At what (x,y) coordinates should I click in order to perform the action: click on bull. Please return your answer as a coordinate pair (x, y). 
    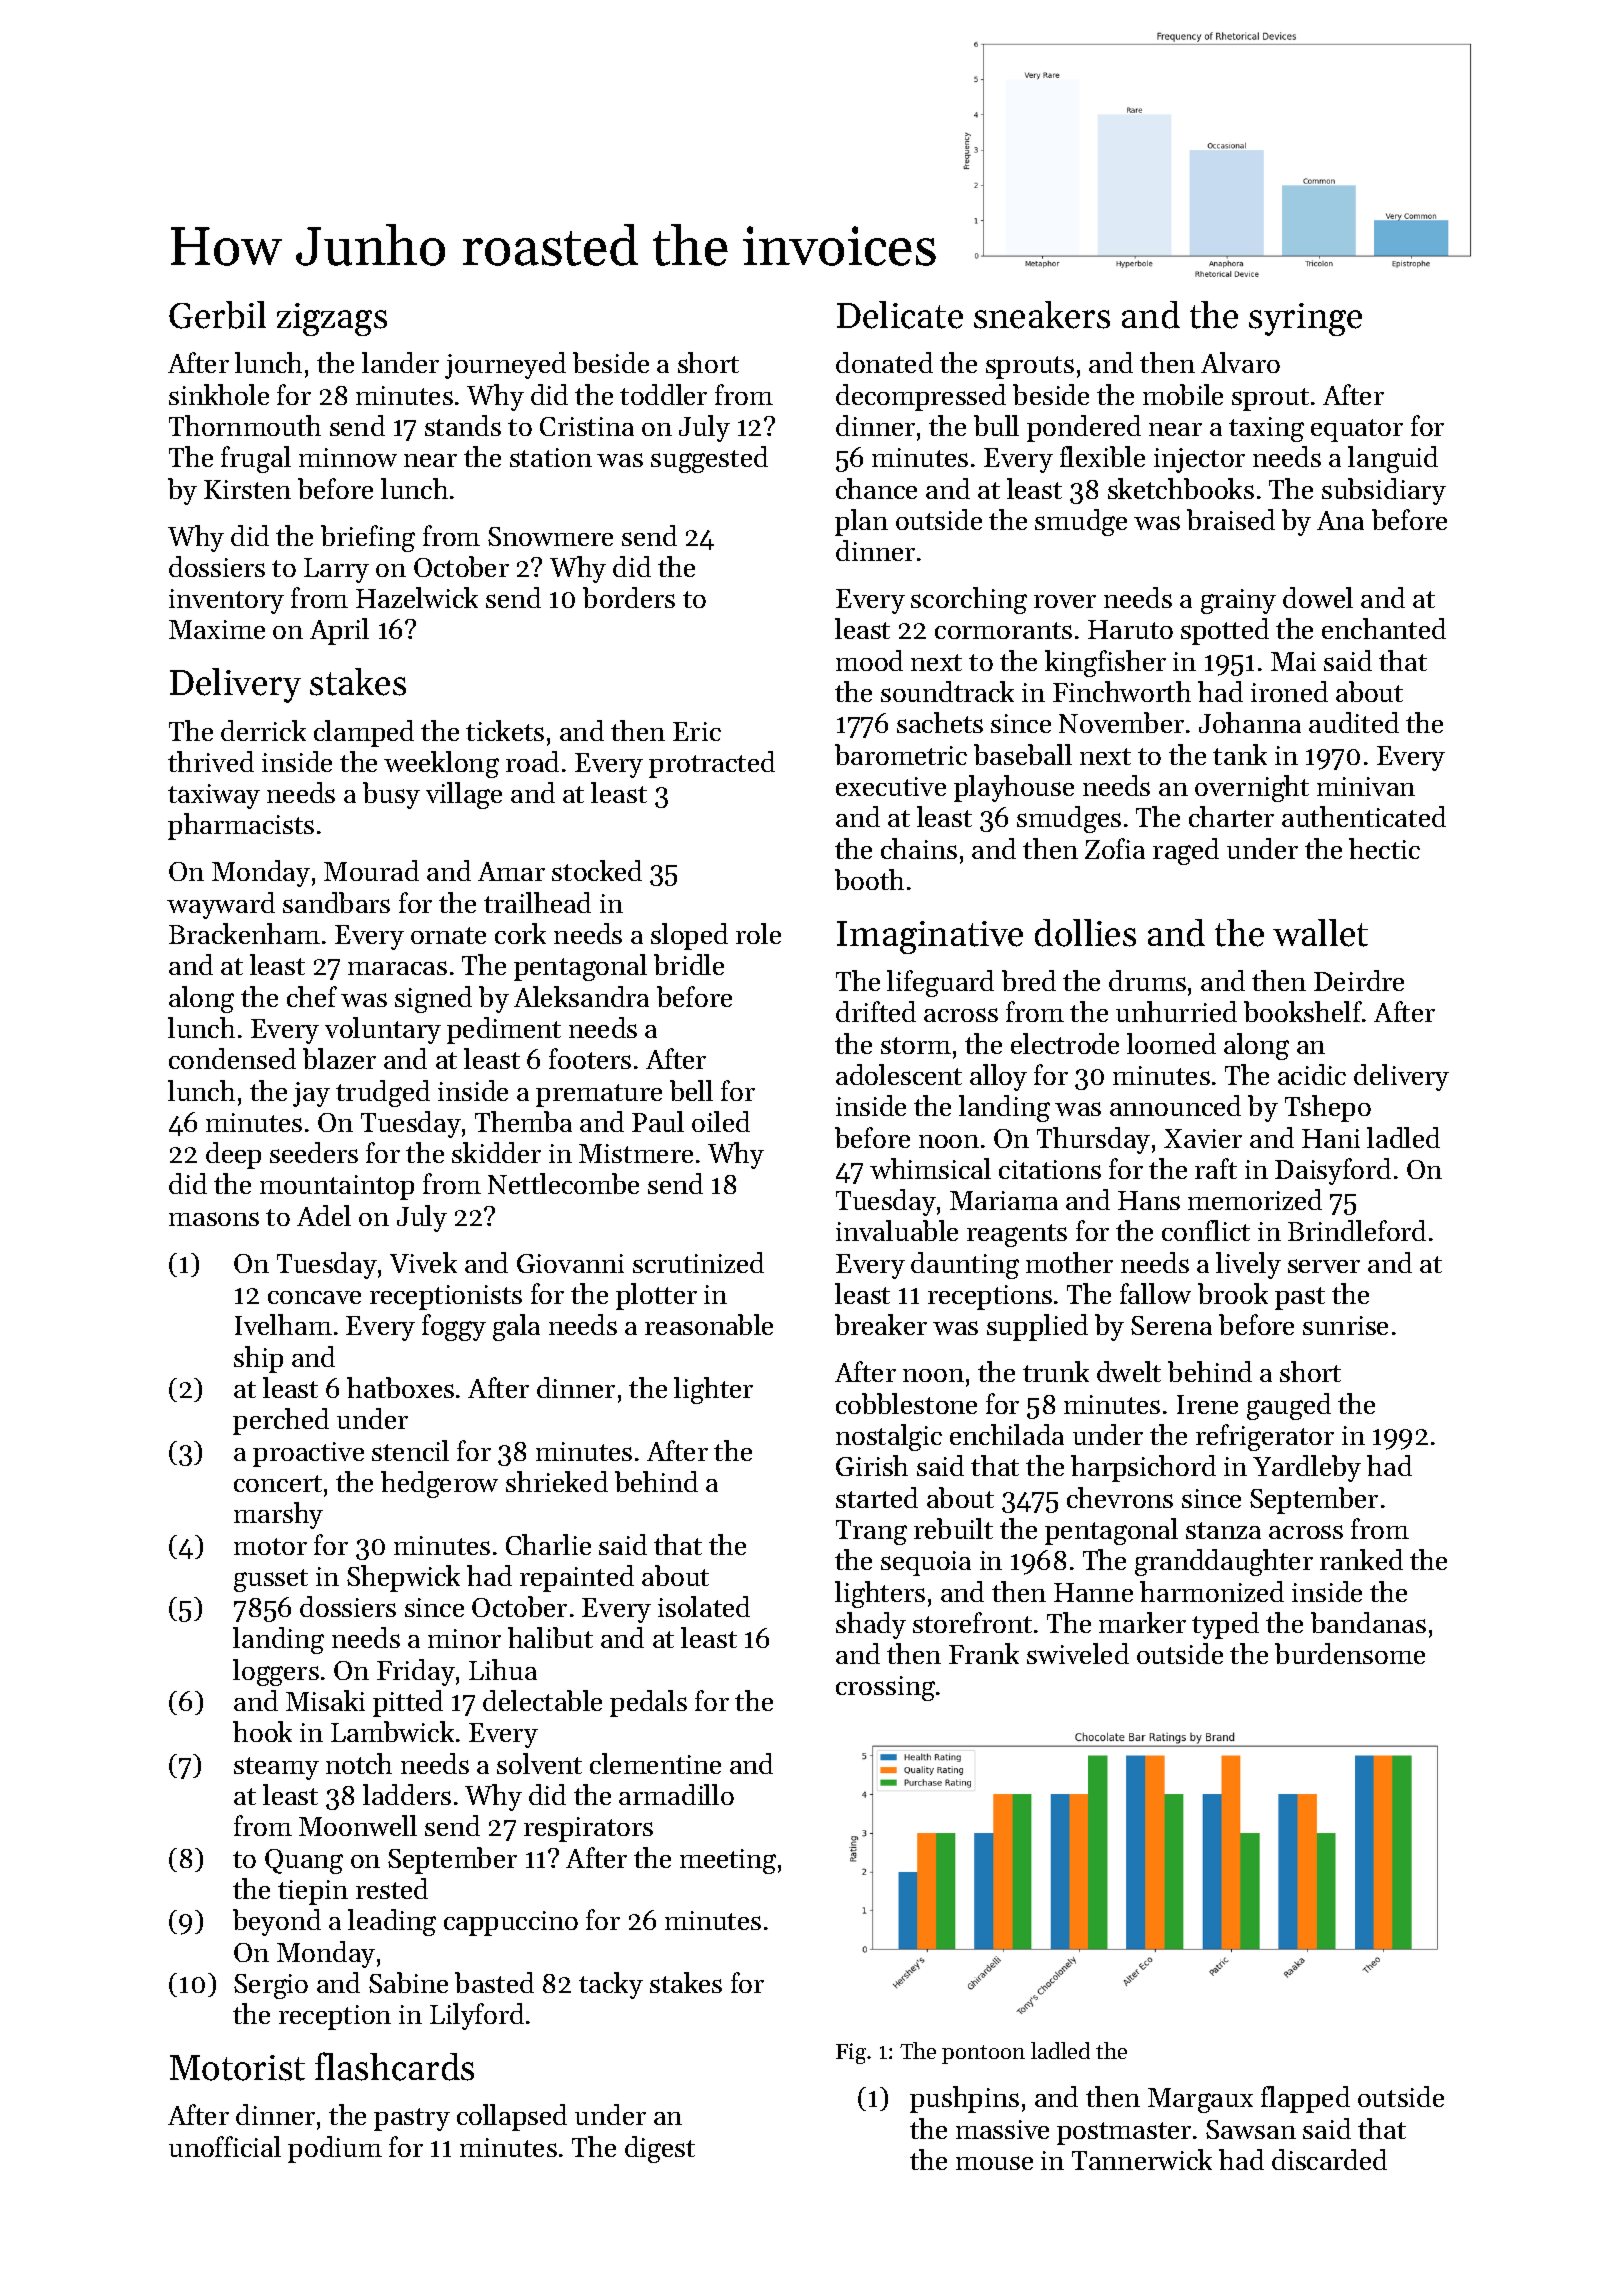
    Looking at the image, I should click on (996, 425).
